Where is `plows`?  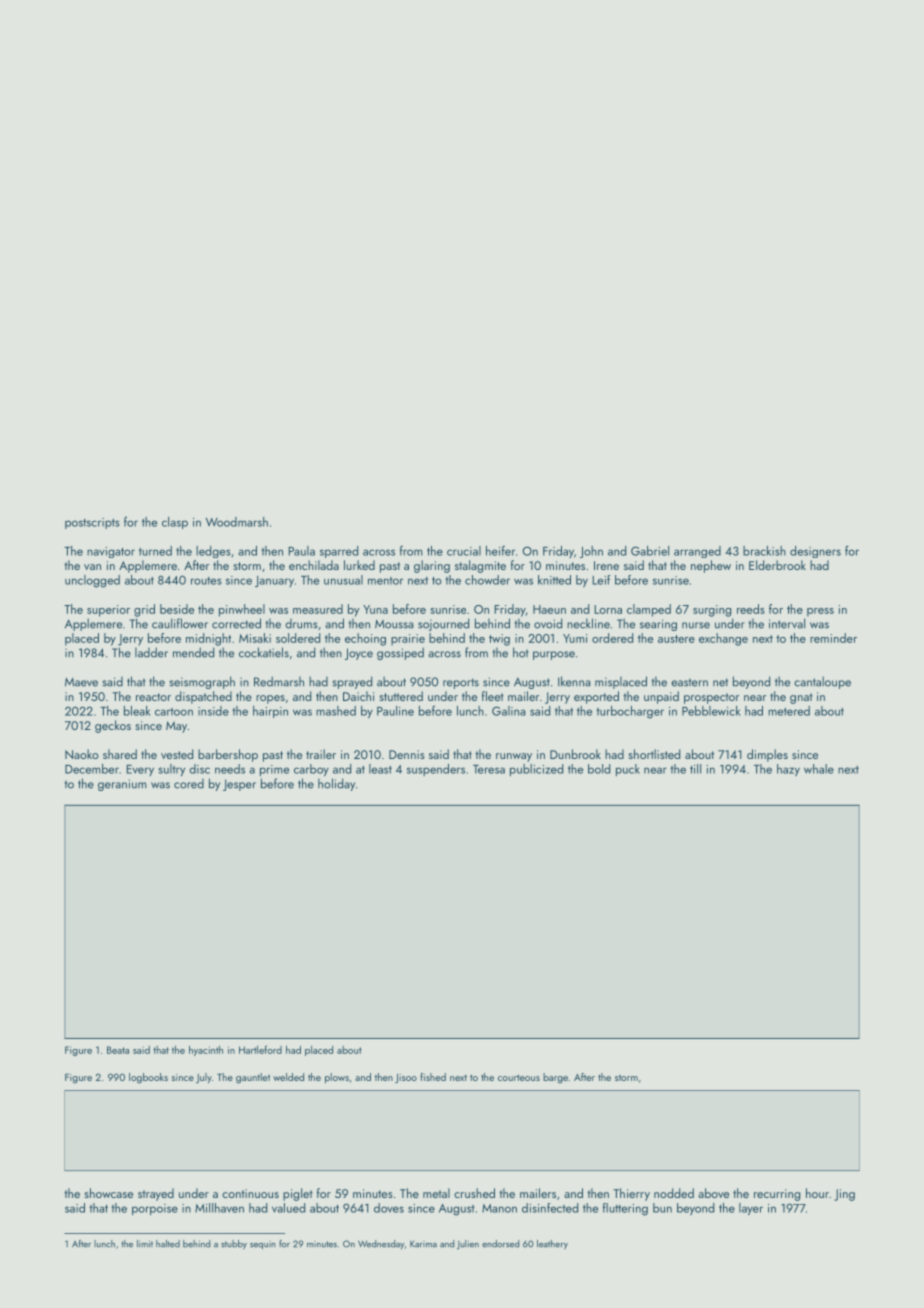 plows is located at coordinates (337, 1078).
